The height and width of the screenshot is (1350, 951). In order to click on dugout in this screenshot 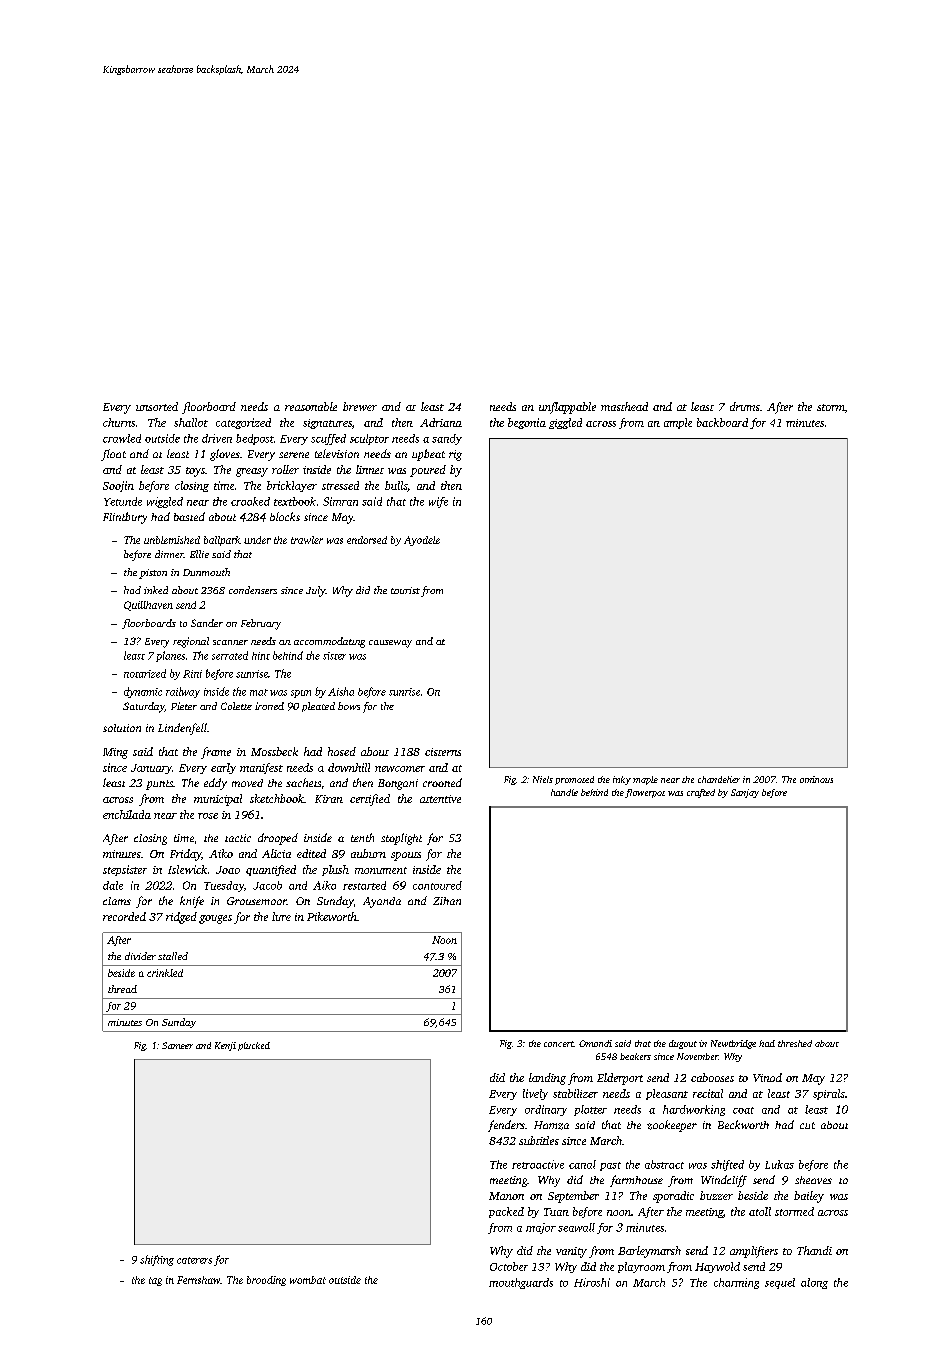, I will do `click(683, 1044)`.
